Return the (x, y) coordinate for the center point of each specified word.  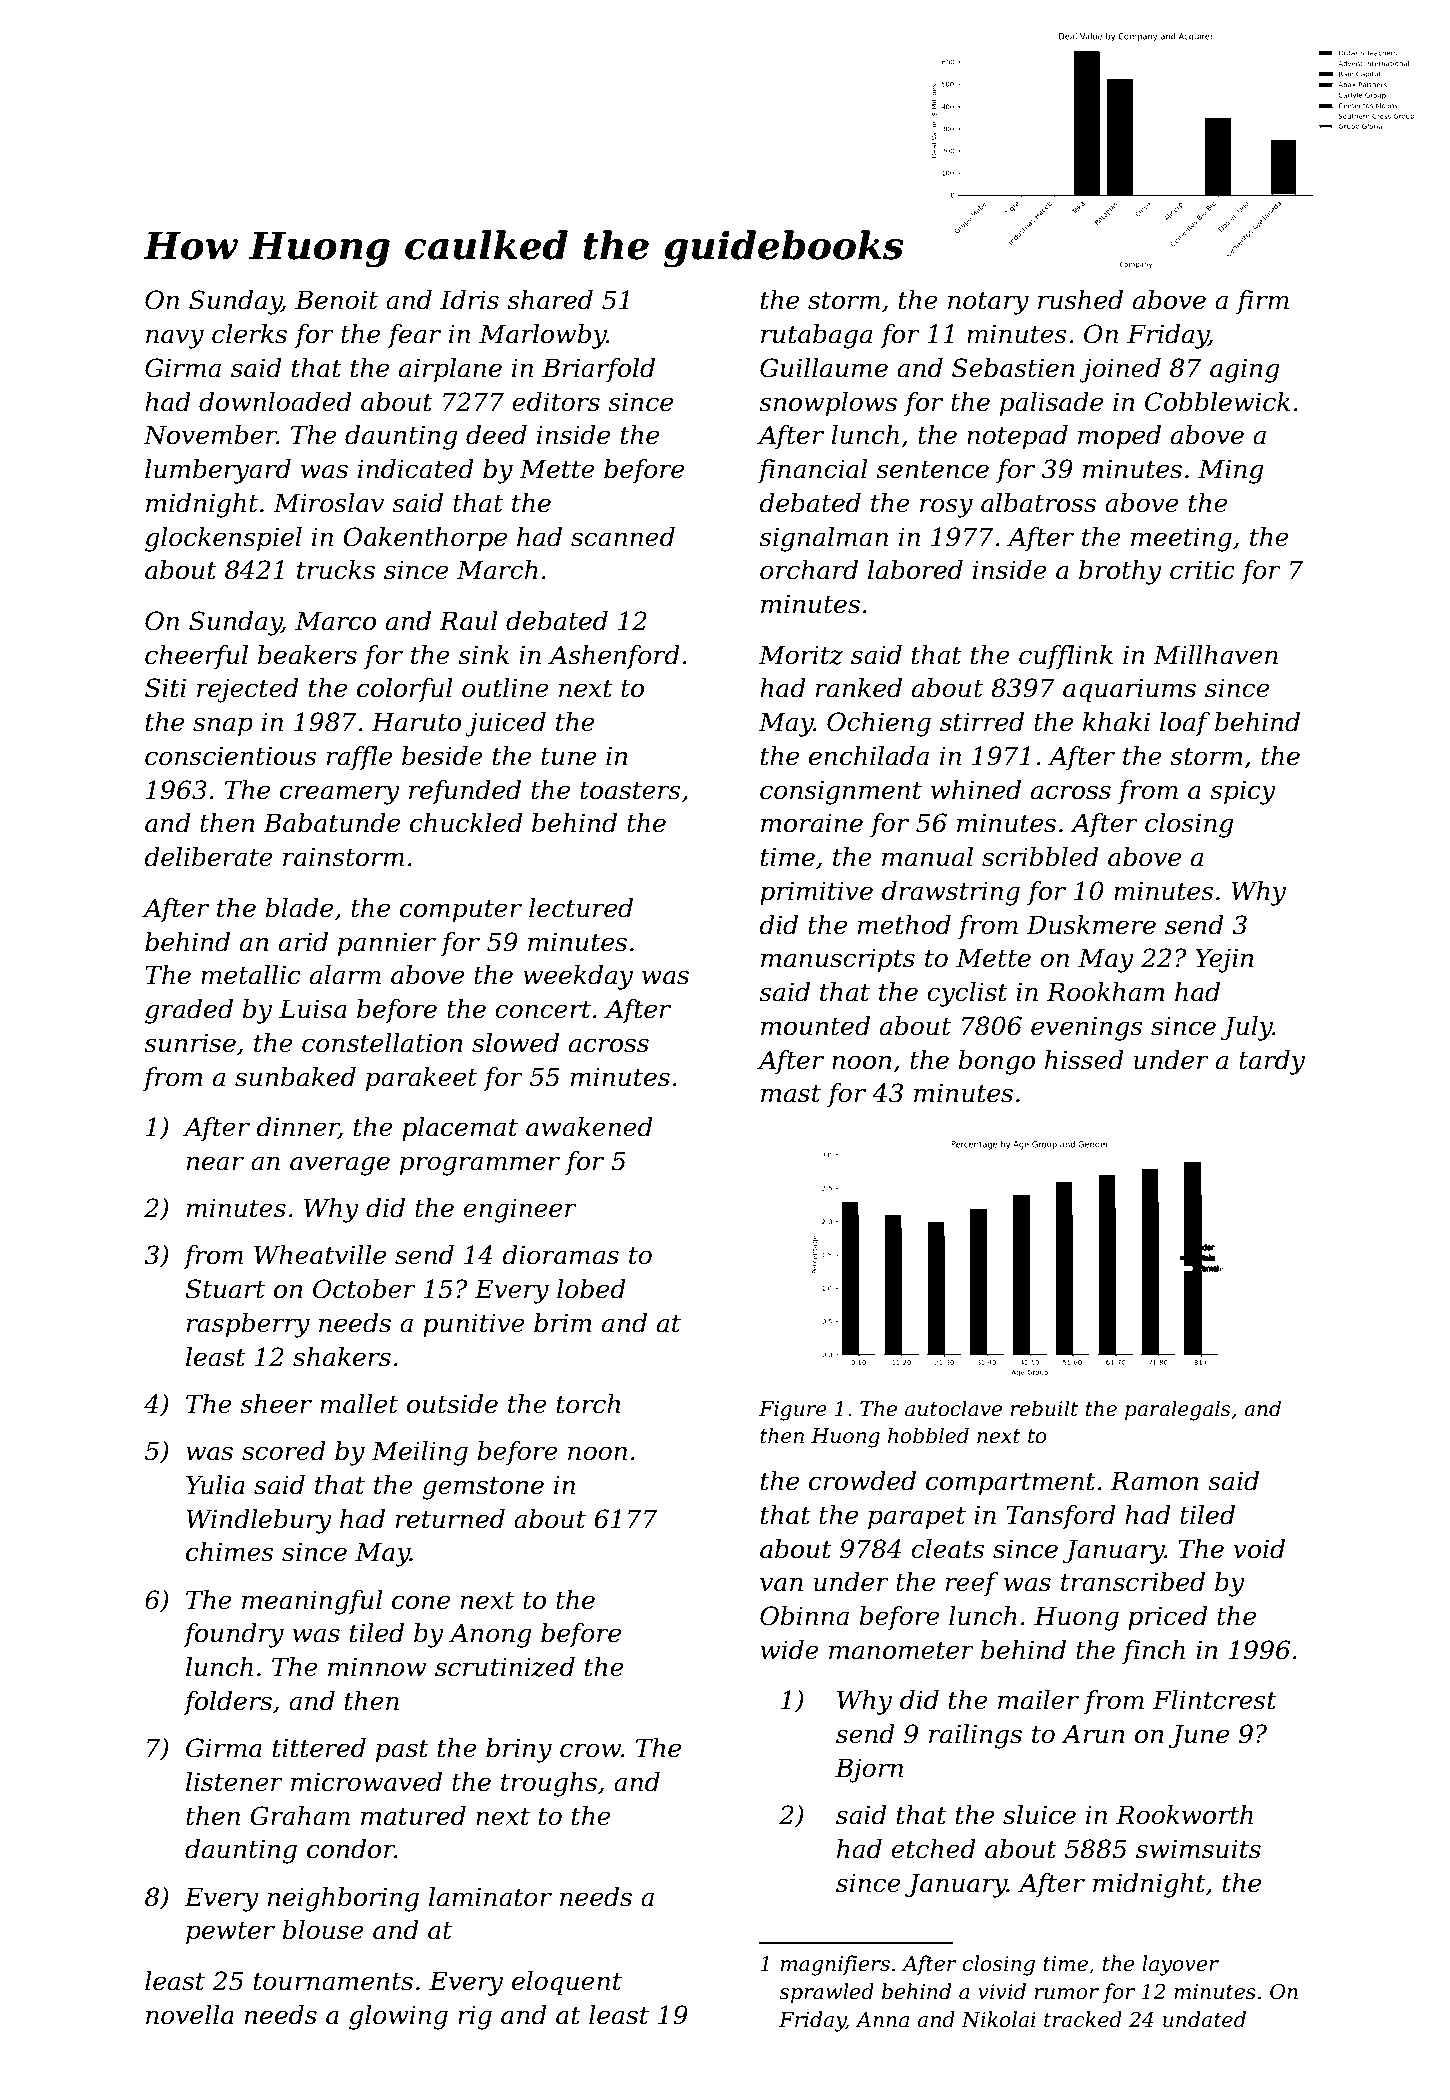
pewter (230, 1933)
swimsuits (1198, 1849)
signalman (823, 539)
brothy (1120, 572)
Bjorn (869, 1770)
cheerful (196, 657)
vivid (1002, 1991)
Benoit (336, 300)
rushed (1080, 300)
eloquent (567, 1983)
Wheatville (320, 1255)
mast (791, 1094)
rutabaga (816, 336)
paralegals (1178, 1410)
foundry (233, 1635)
